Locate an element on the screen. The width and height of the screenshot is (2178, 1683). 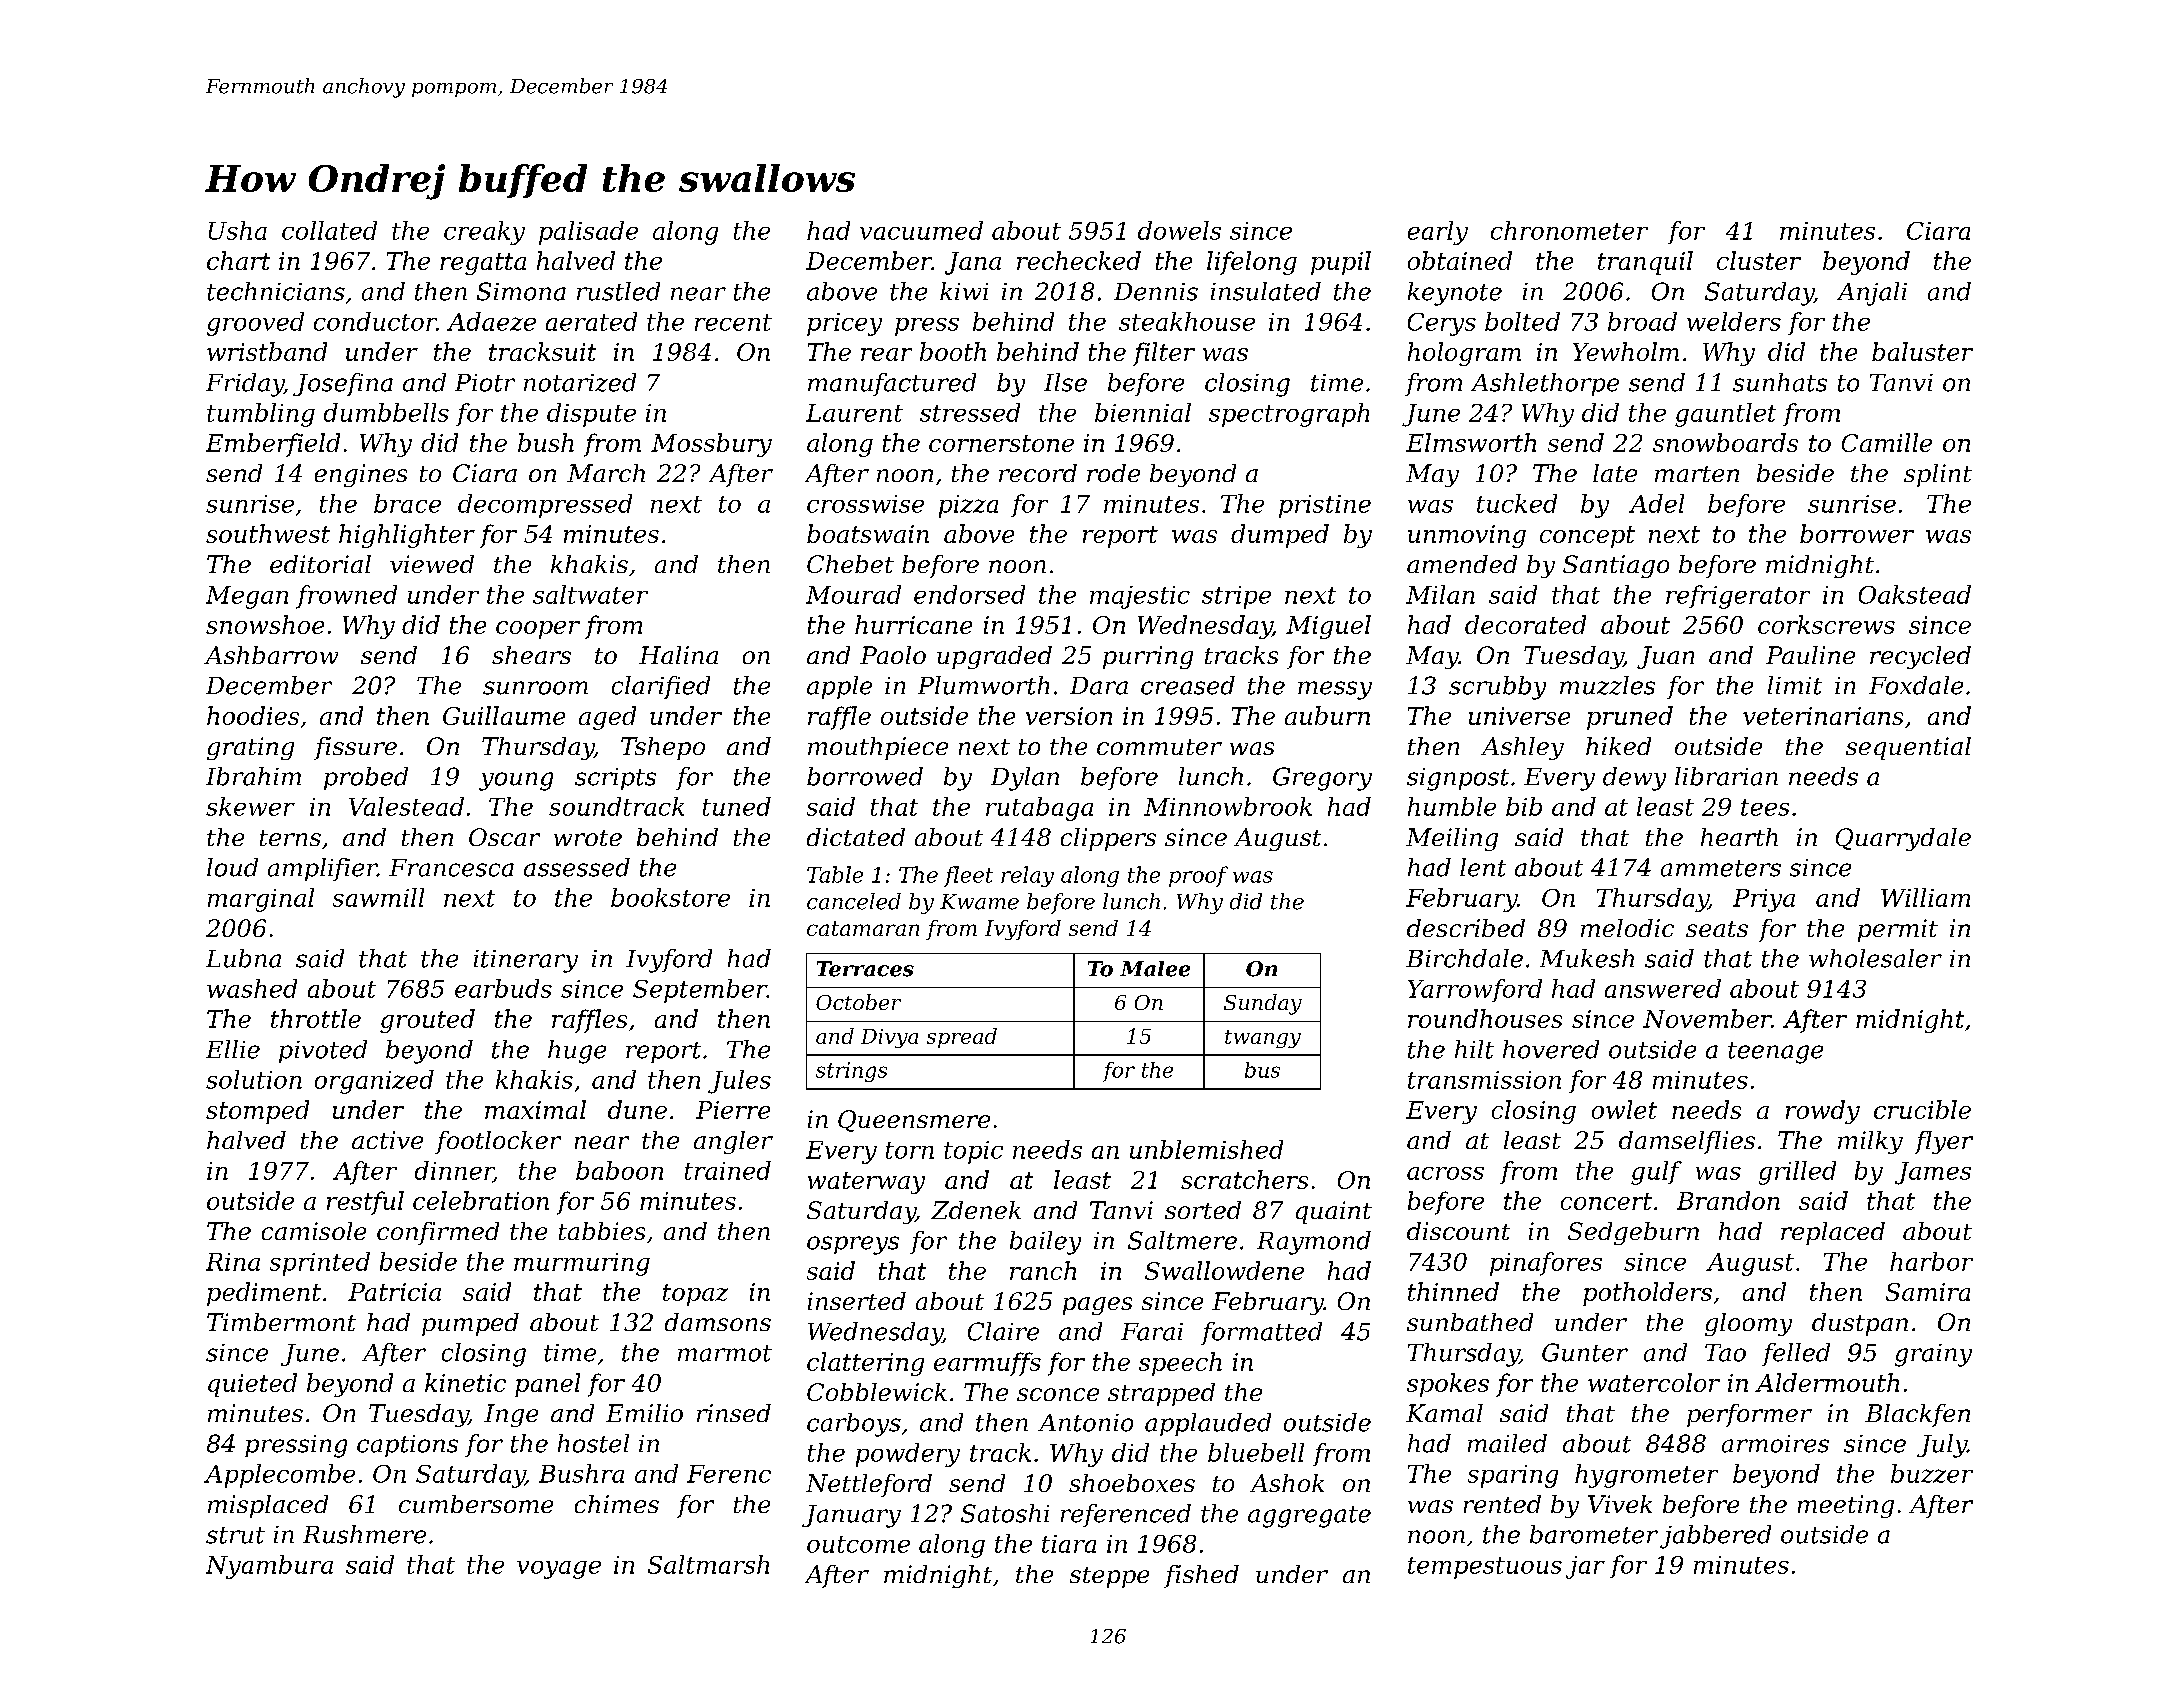
tumbling is located at coordinates (261, 415).
